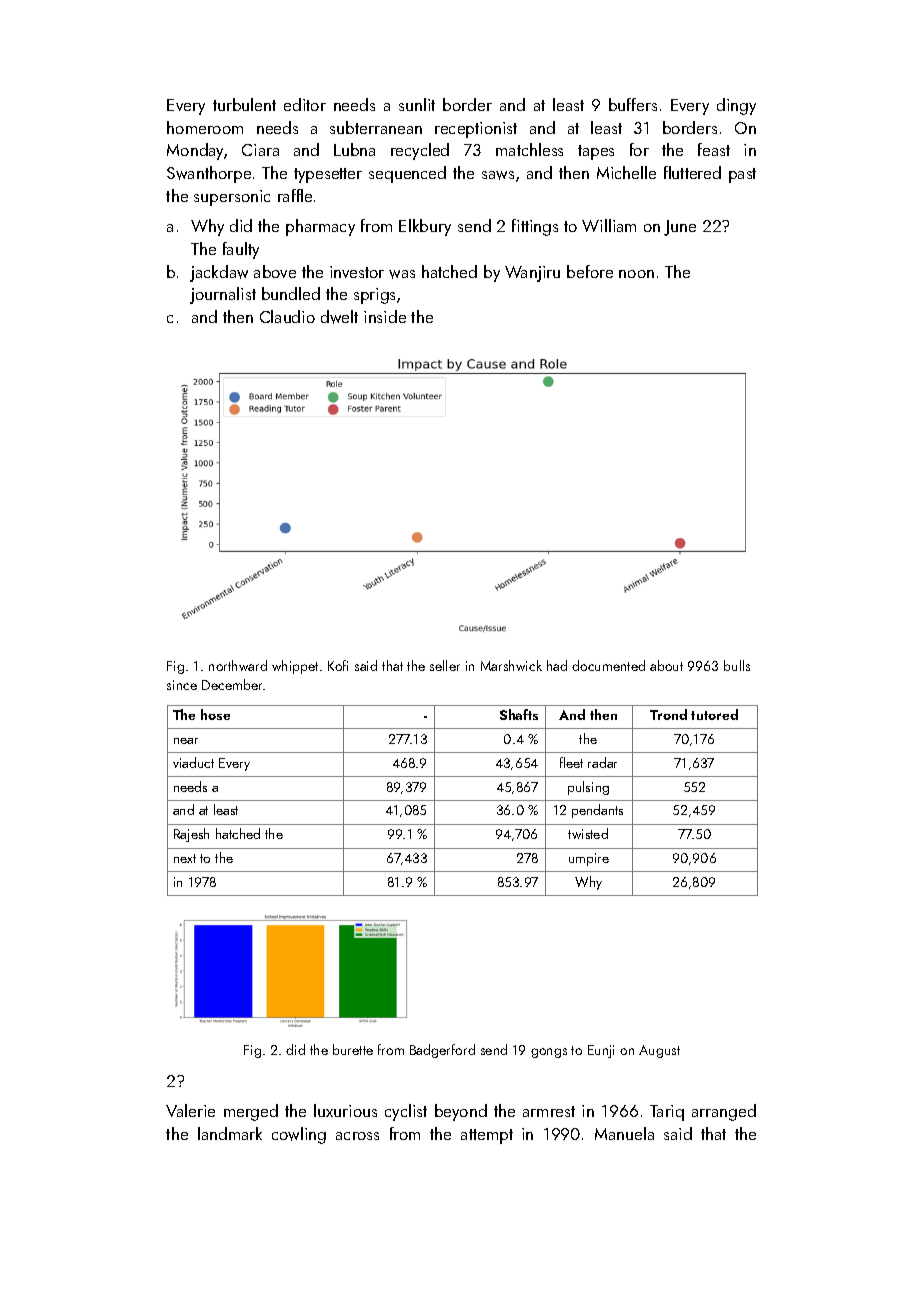 This screenshot has width=924, height=1311. Describe the element at coordinates (589, 859) in the screenshot. I see `umpire` at that location.
